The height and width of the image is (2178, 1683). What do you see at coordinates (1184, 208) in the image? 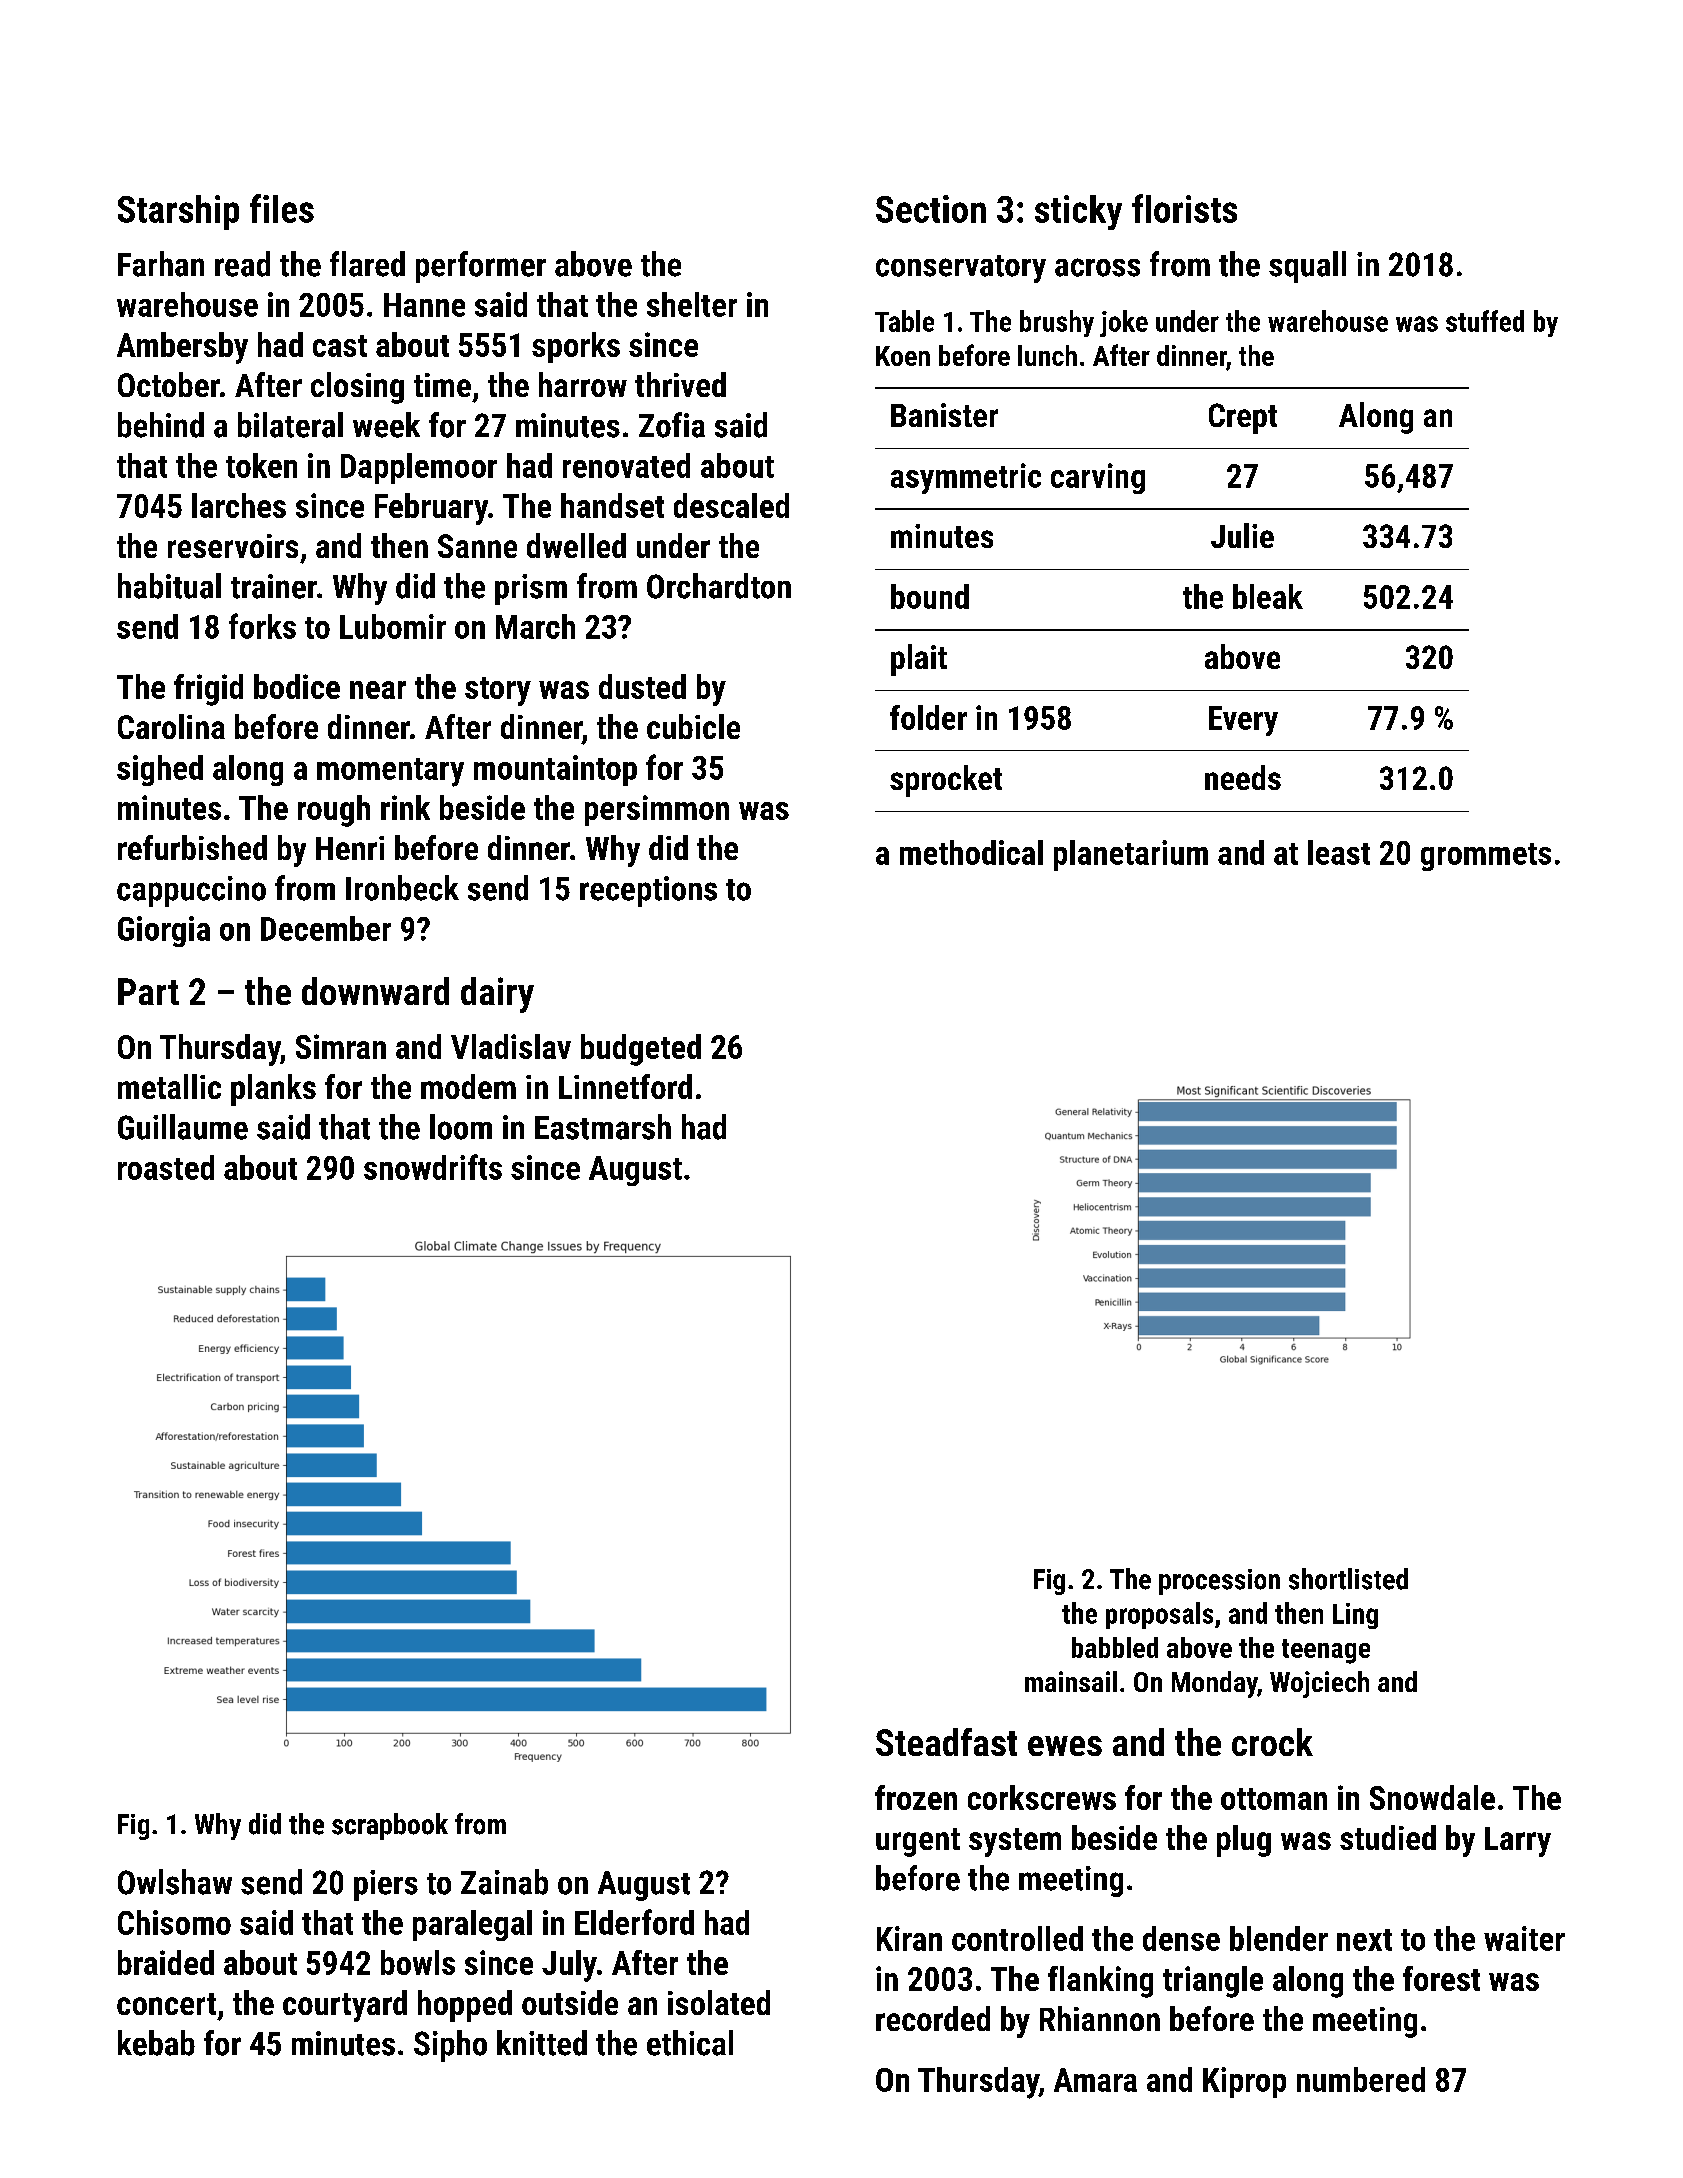
I see `florists` at bounding box center [1184, 208].
